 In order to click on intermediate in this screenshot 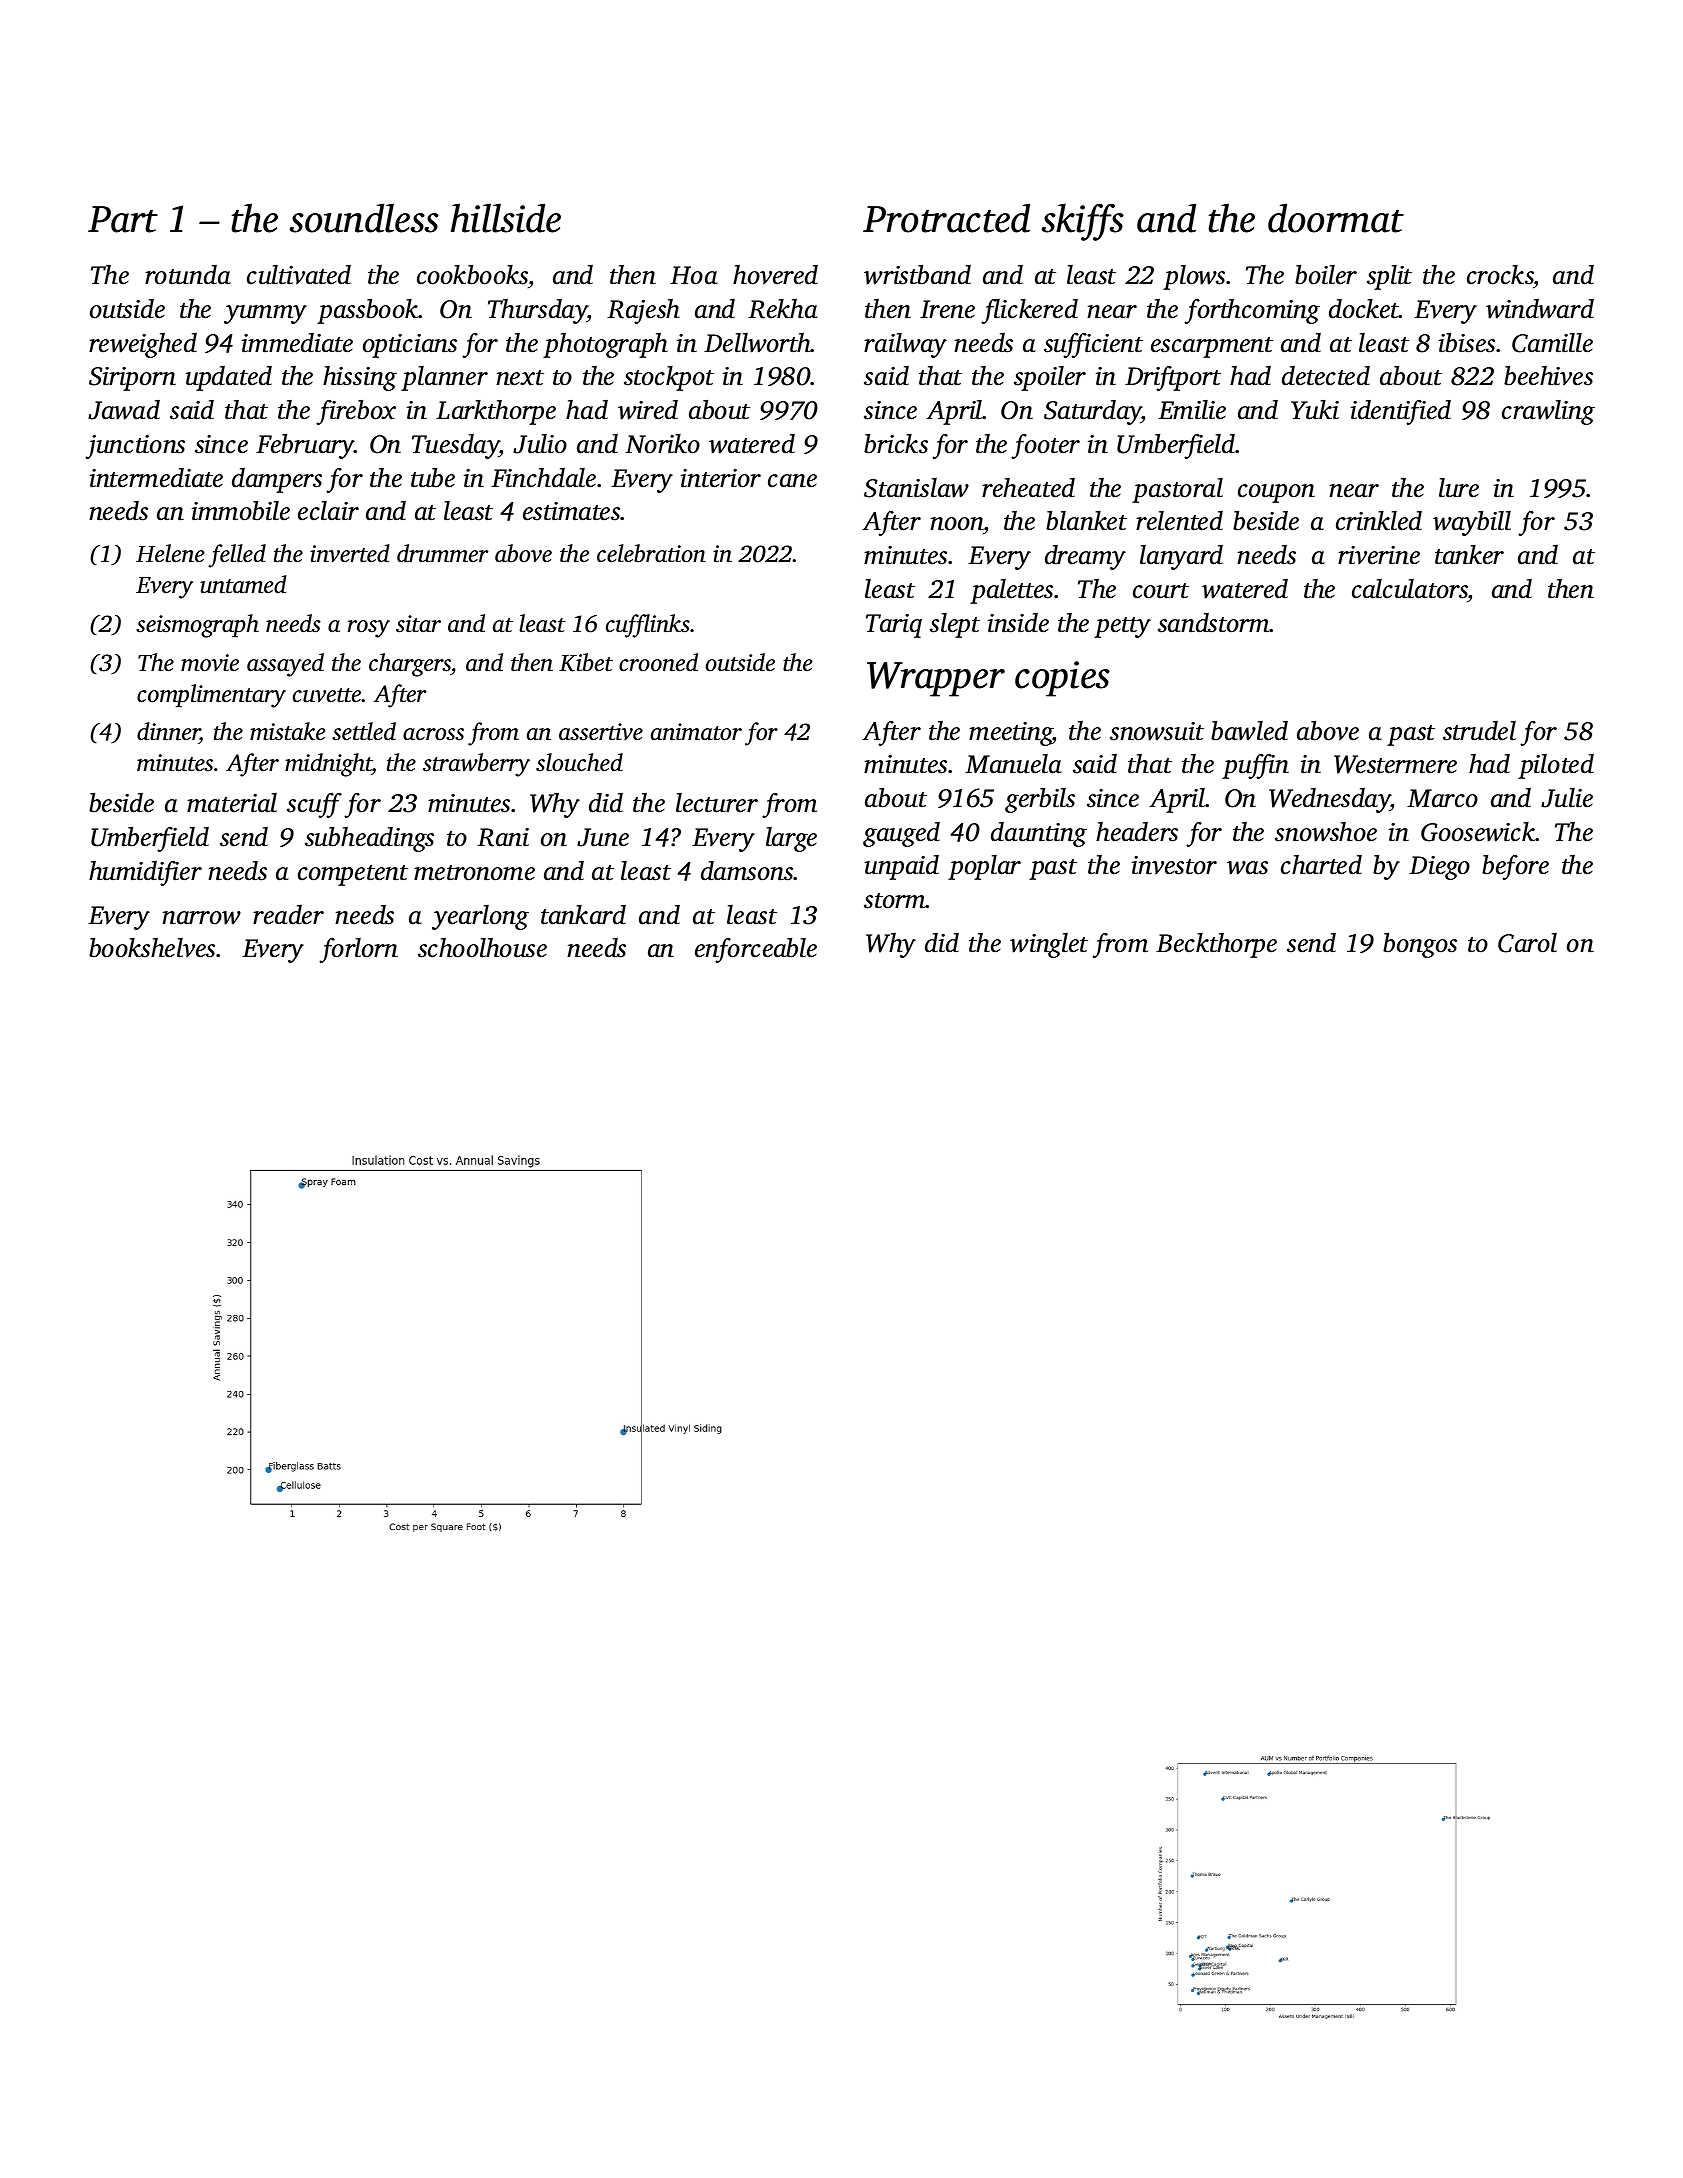, I will do `click(156, 478)`.
